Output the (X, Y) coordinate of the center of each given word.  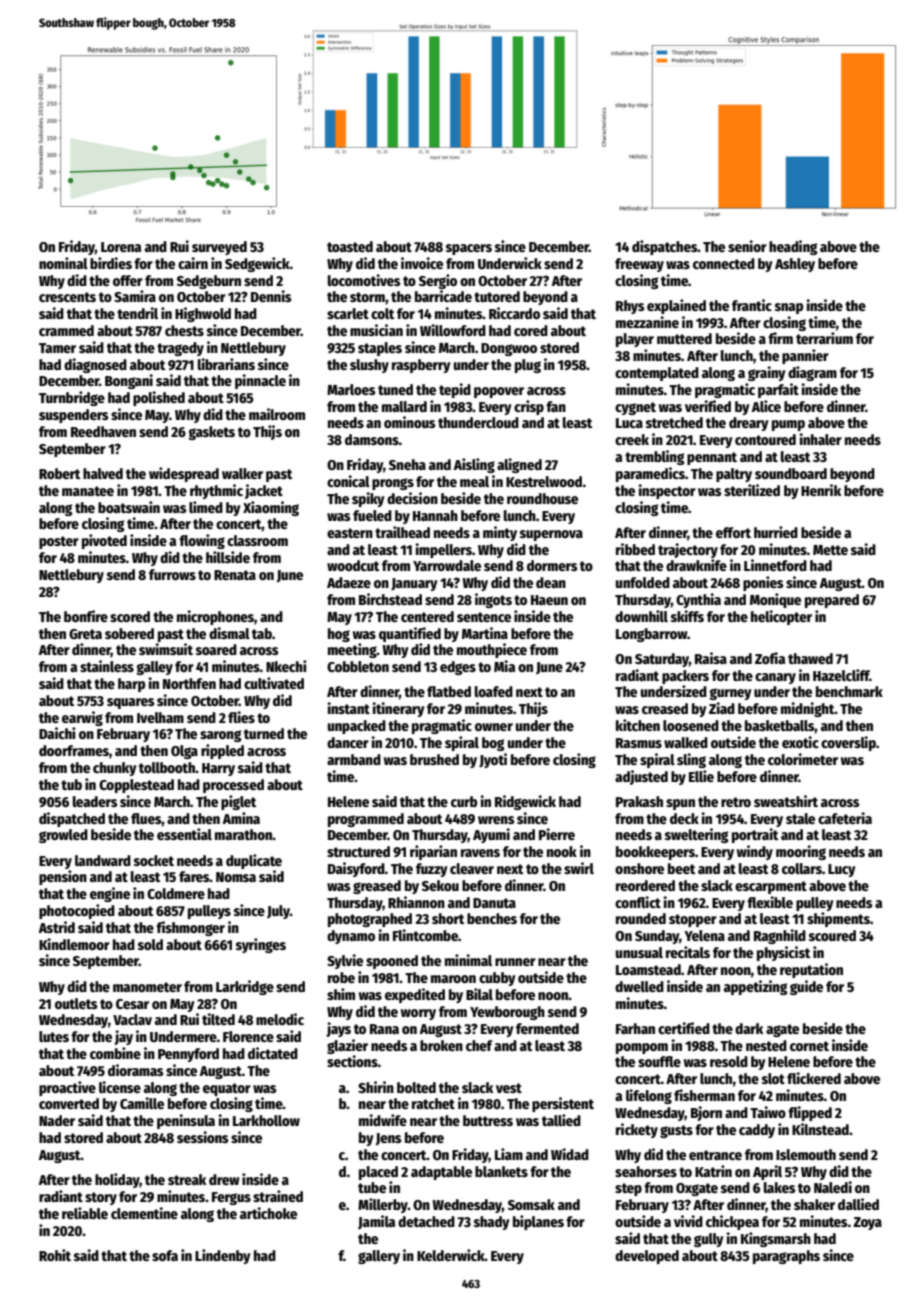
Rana (384, 1029)
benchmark (849, 691)
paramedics (650, 474)
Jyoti (493, 760)
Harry (218, 769)
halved (103, 473)
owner (494, 727)
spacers (469, 249)
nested (766, 1045)
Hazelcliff (841, 675)
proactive (67, 1088)
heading (793, 247)
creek (632, 439)
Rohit (55, 1255)
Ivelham (160, 717)
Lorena (121, 247)
